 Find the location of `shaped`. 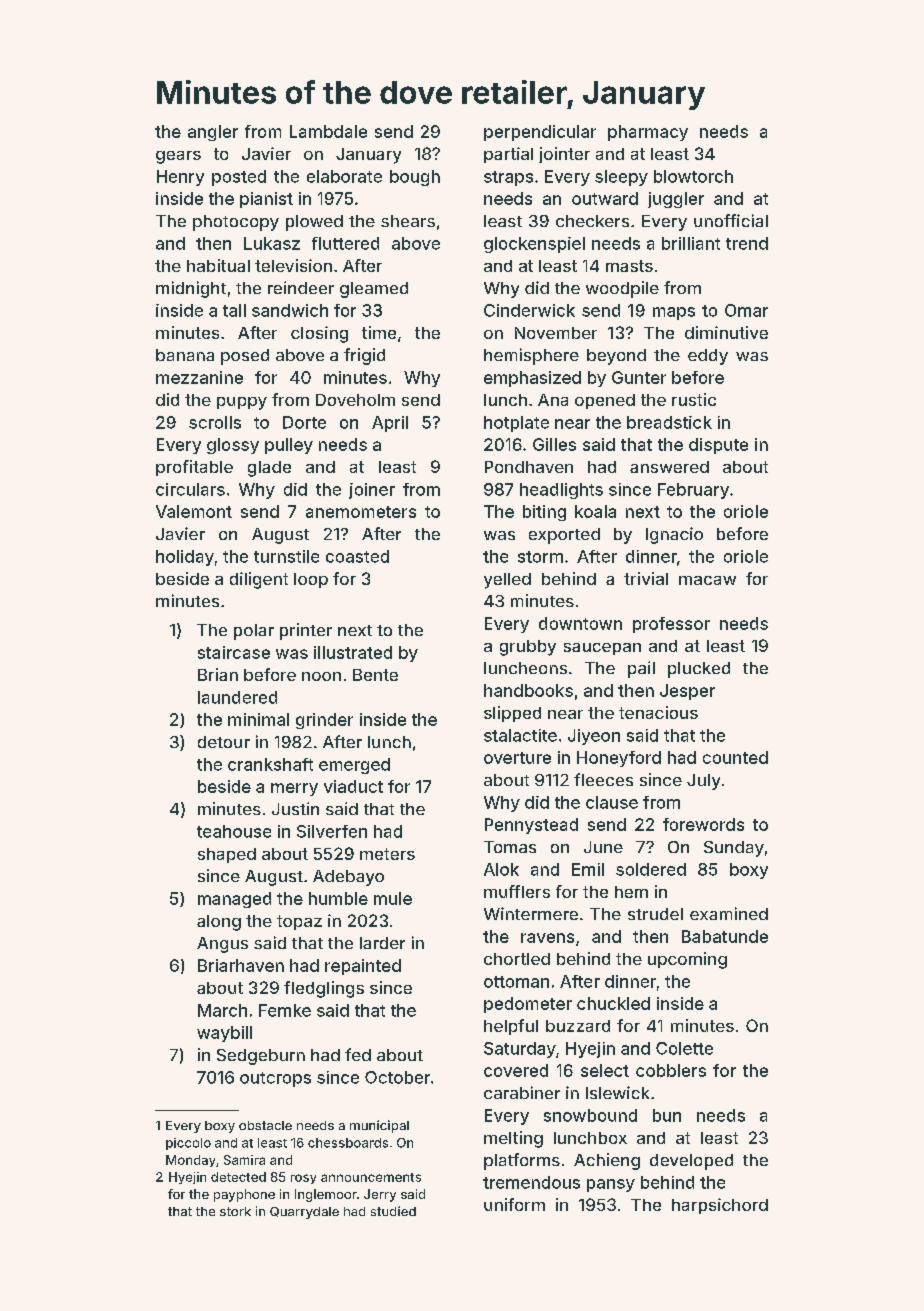

shaped is located at coordinates (227, 855).
